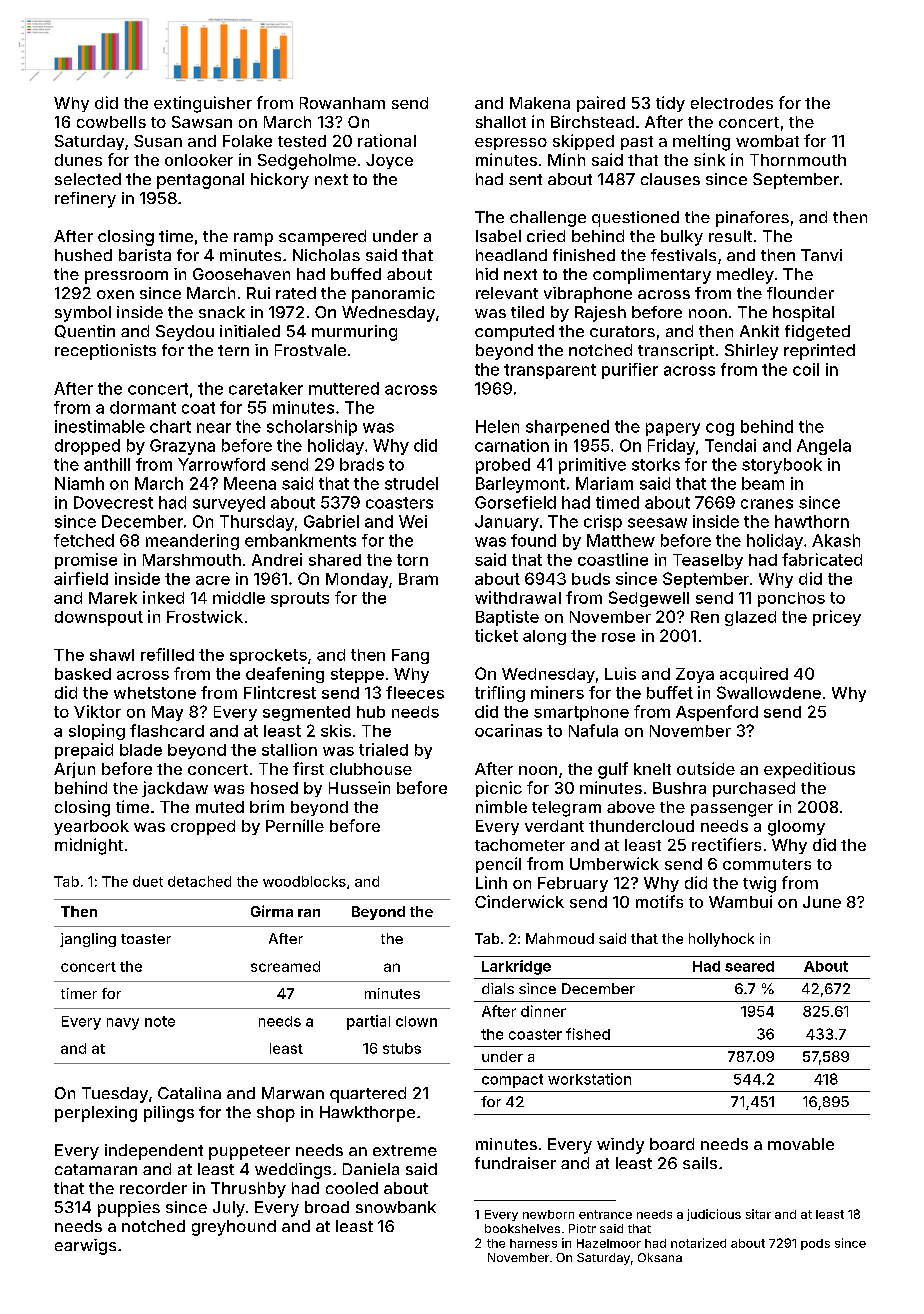  I want to click on sprouts, so click(300, 599).
